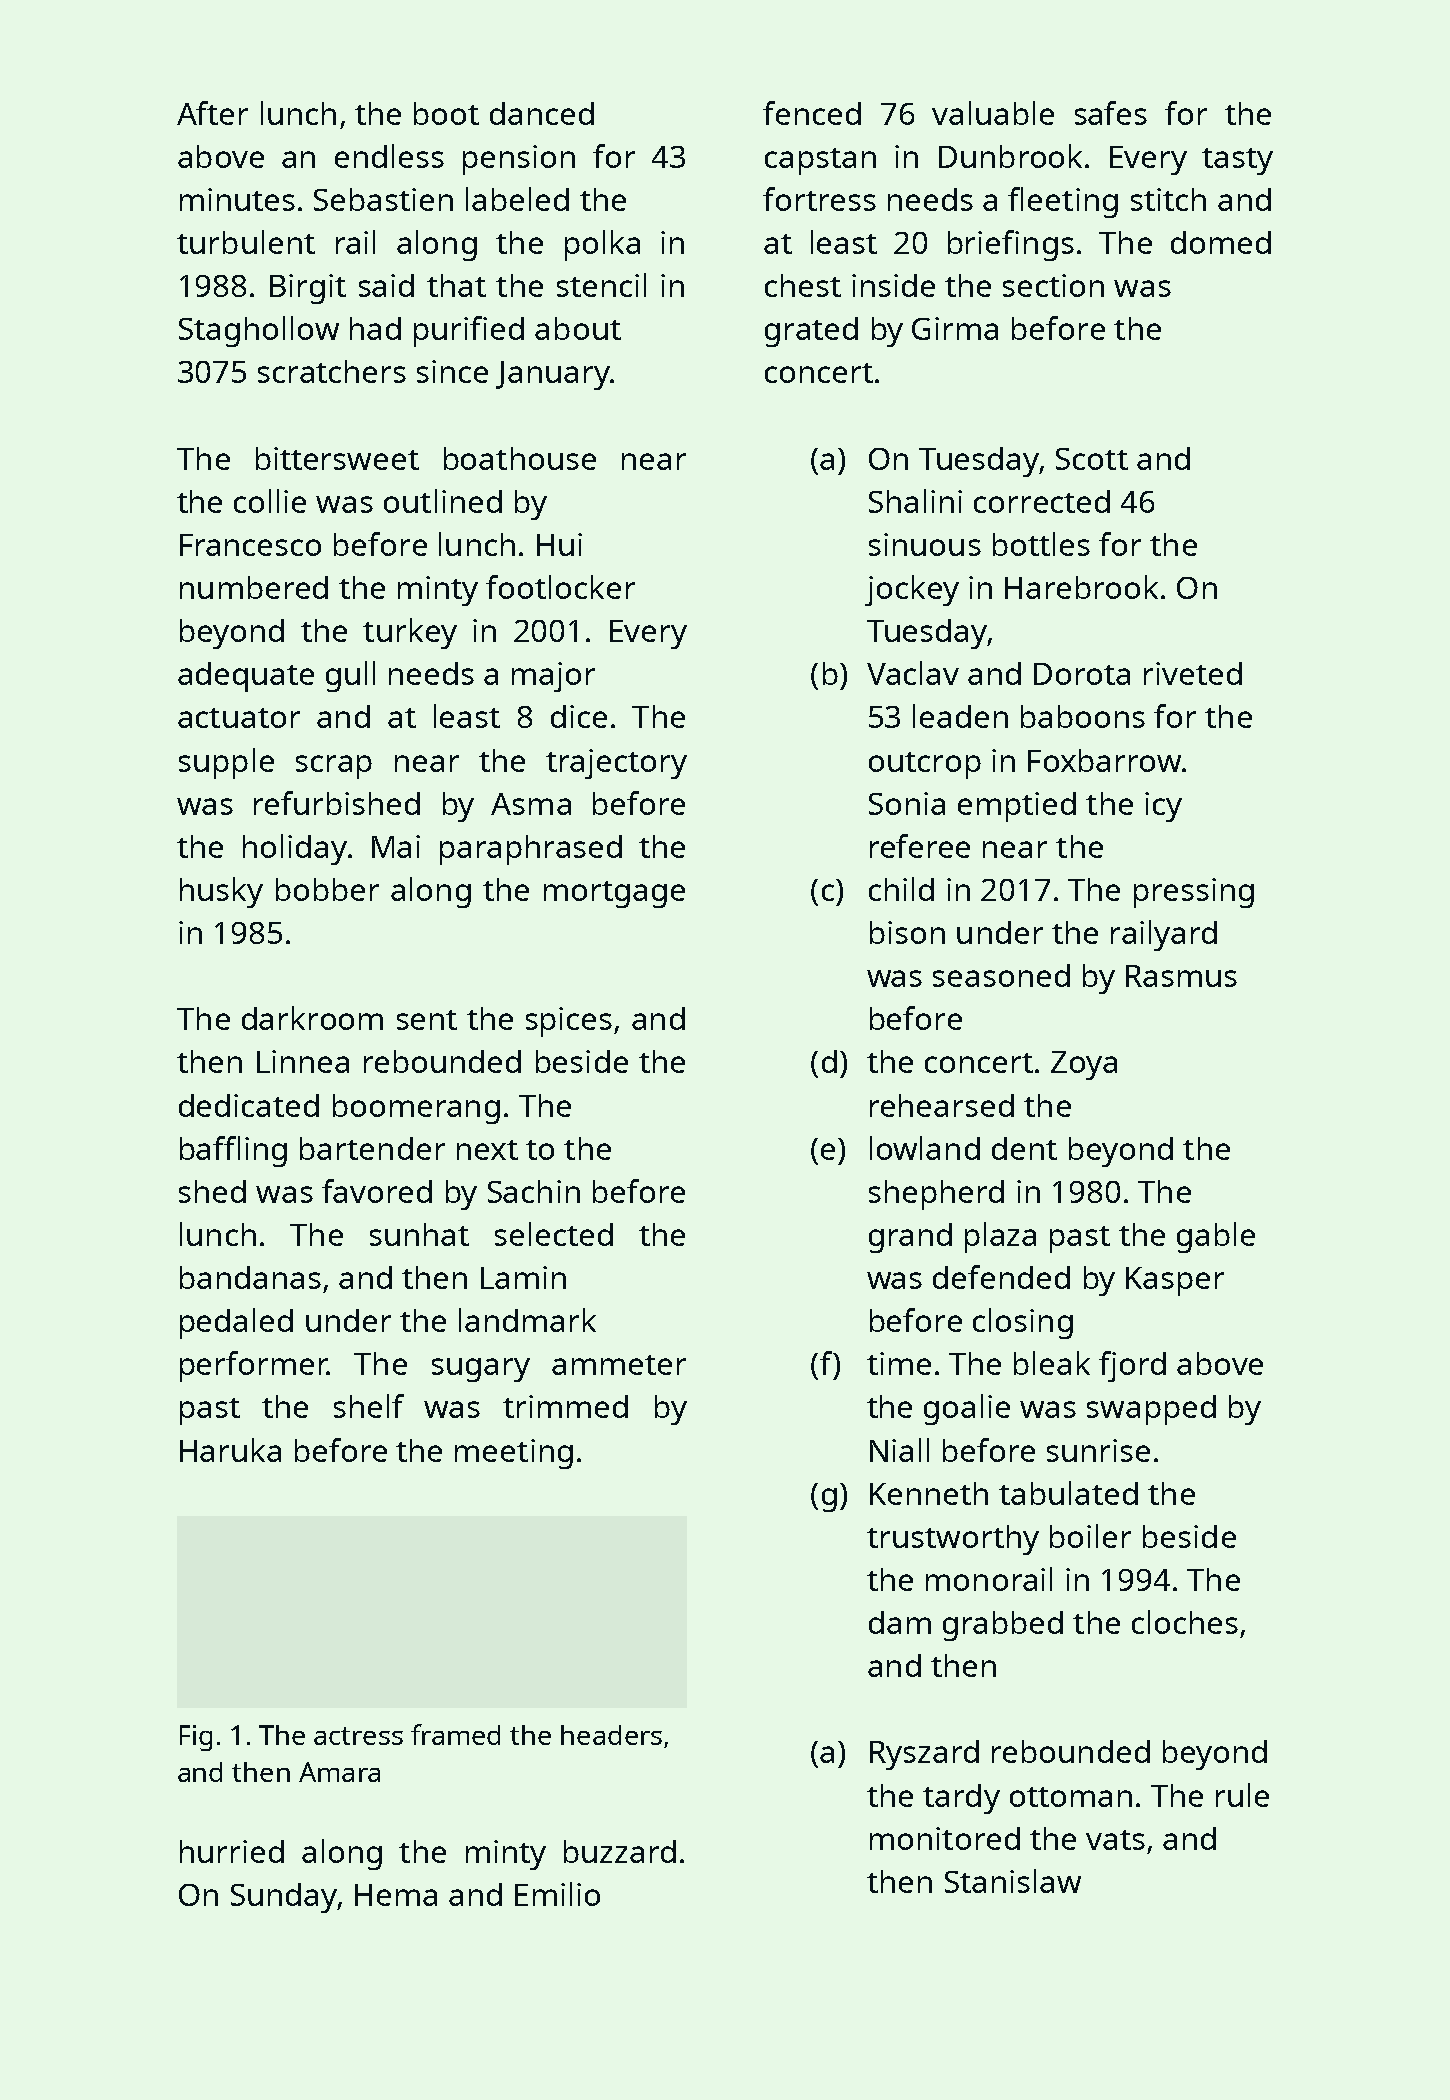 This page has width=1450, height=2100. I want to click on Emilio, so click(557, 1894).
